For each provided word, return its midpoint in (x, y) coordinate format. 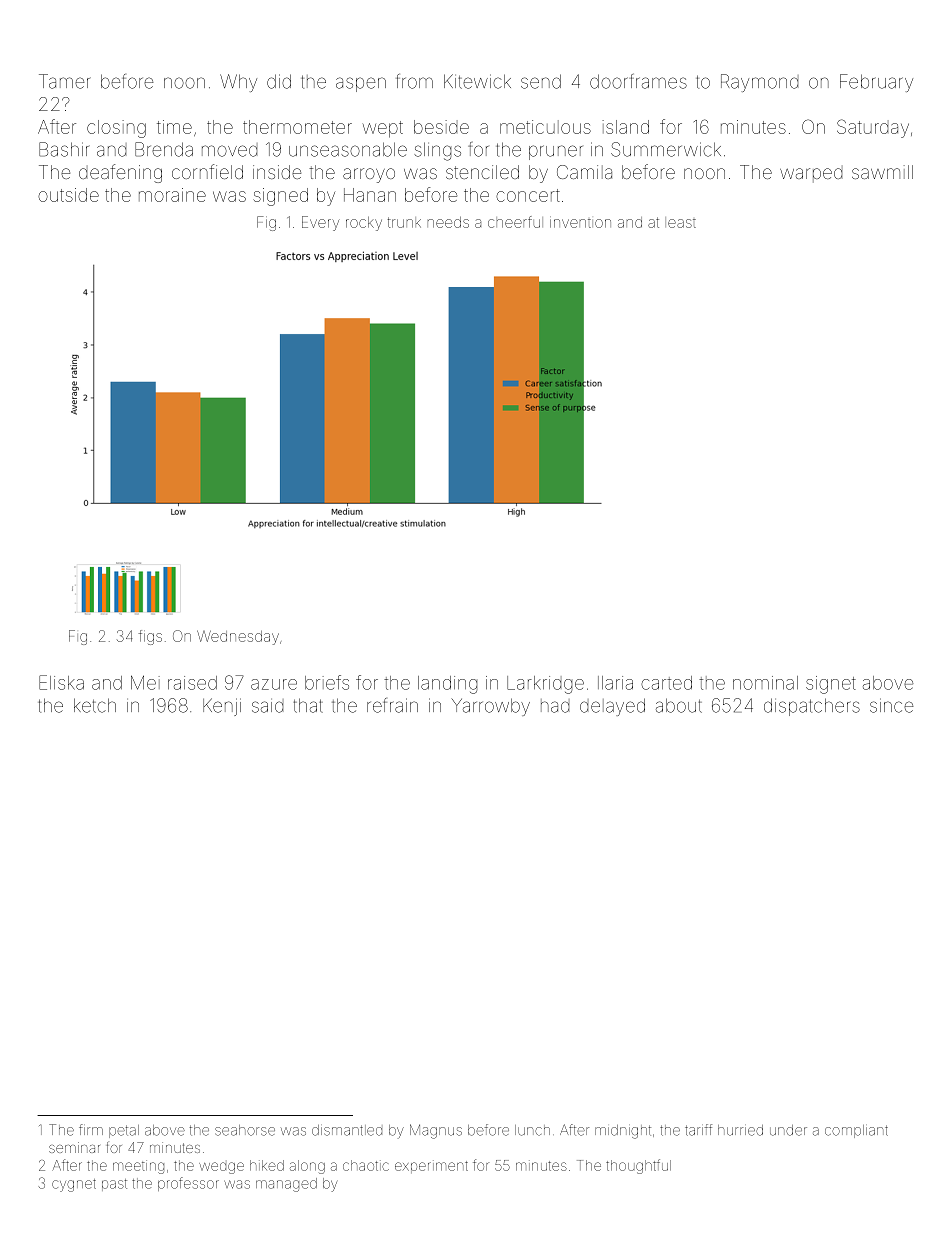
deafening (120, 173)
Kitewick (477, 81)
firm (91, 1129)
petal (124, 1131)
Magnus (436, 1131)
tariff (698, 1130)
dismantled (347, 1130)
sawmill (882, 172)
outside (68, 195)
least (682, 223)
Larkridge (545, 685)
